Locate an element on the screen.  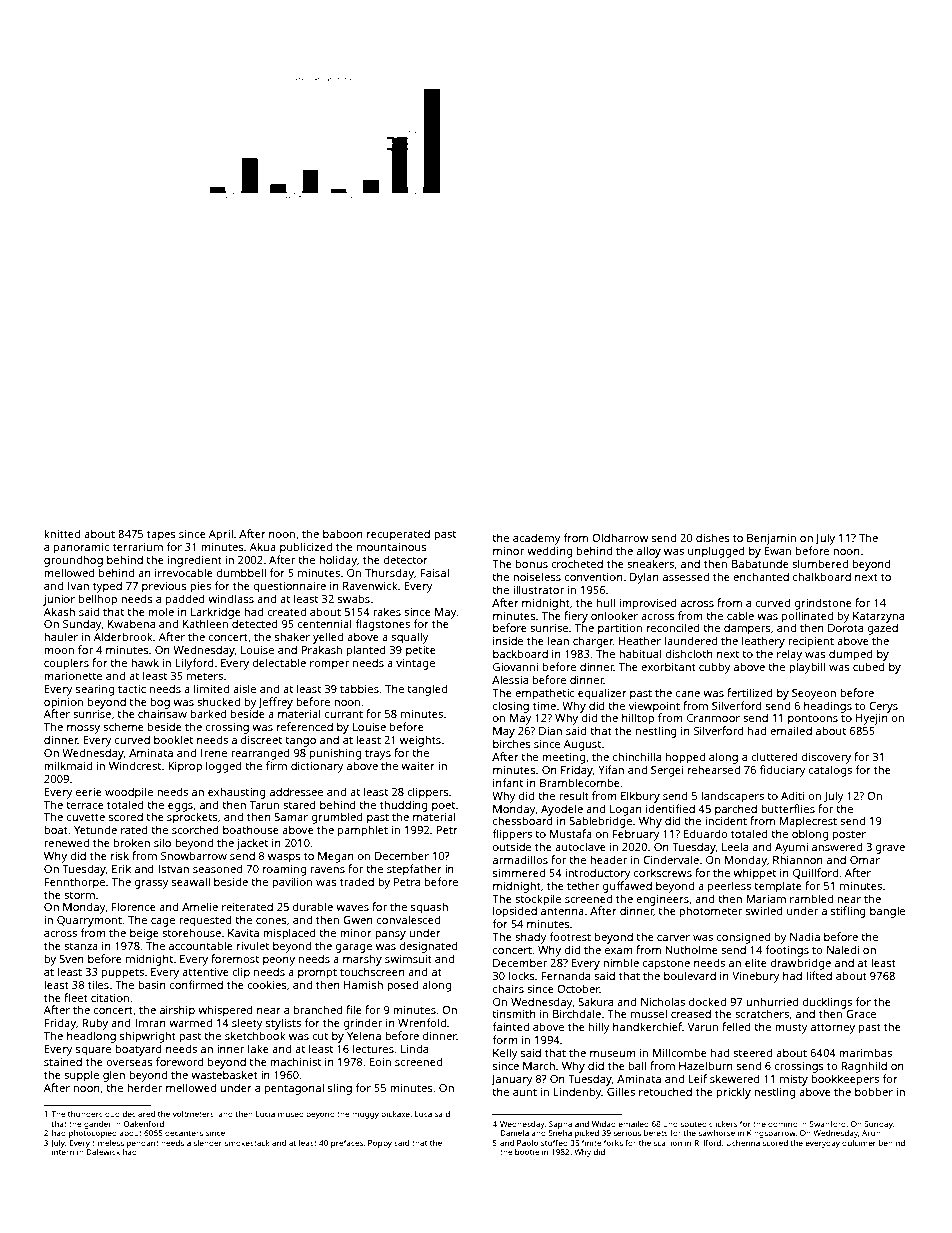
academy is located at coordinates (537, 539).
